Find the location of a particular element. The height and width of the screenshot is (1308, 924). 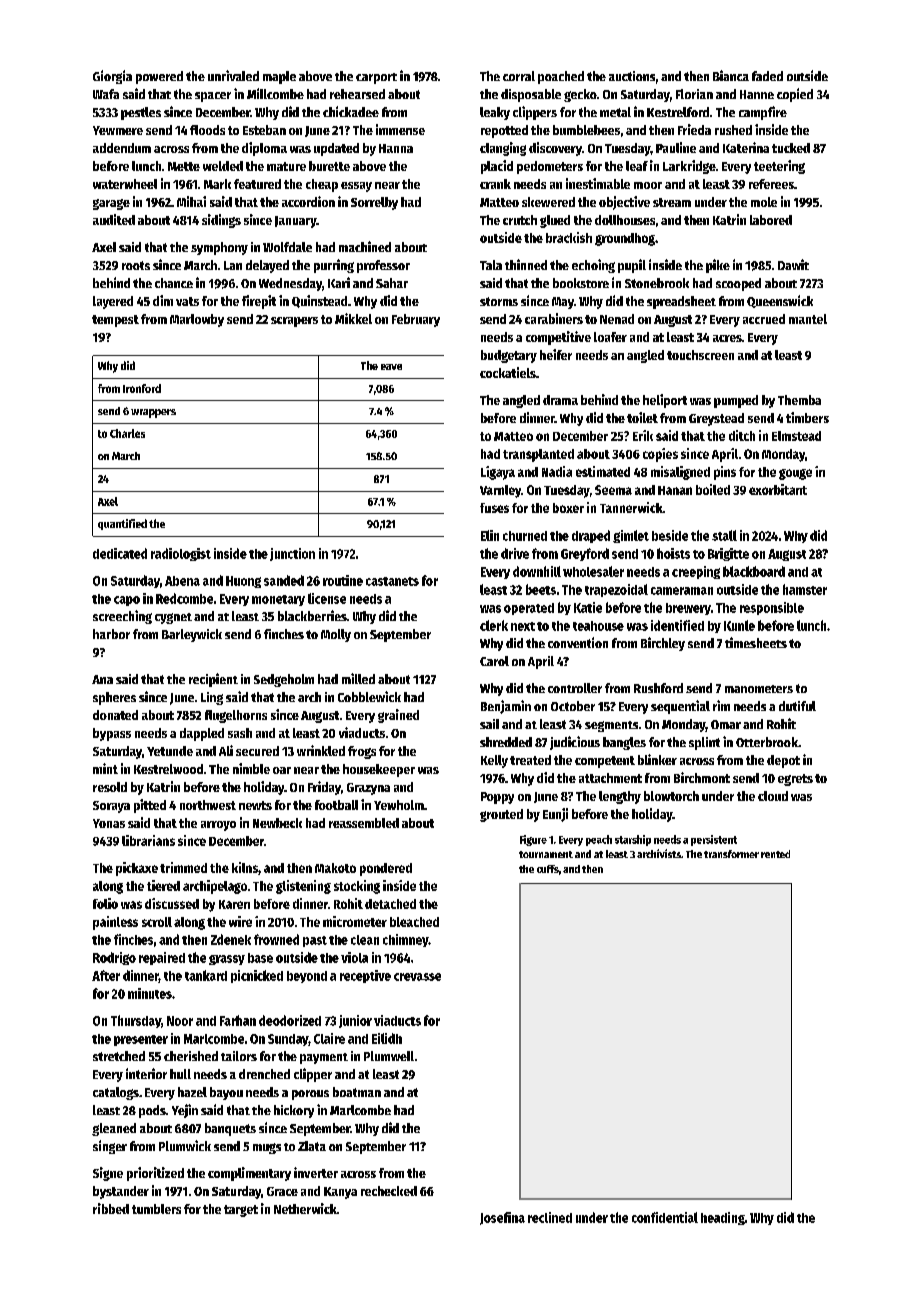

egrets is located at coordinates (795, 780).
